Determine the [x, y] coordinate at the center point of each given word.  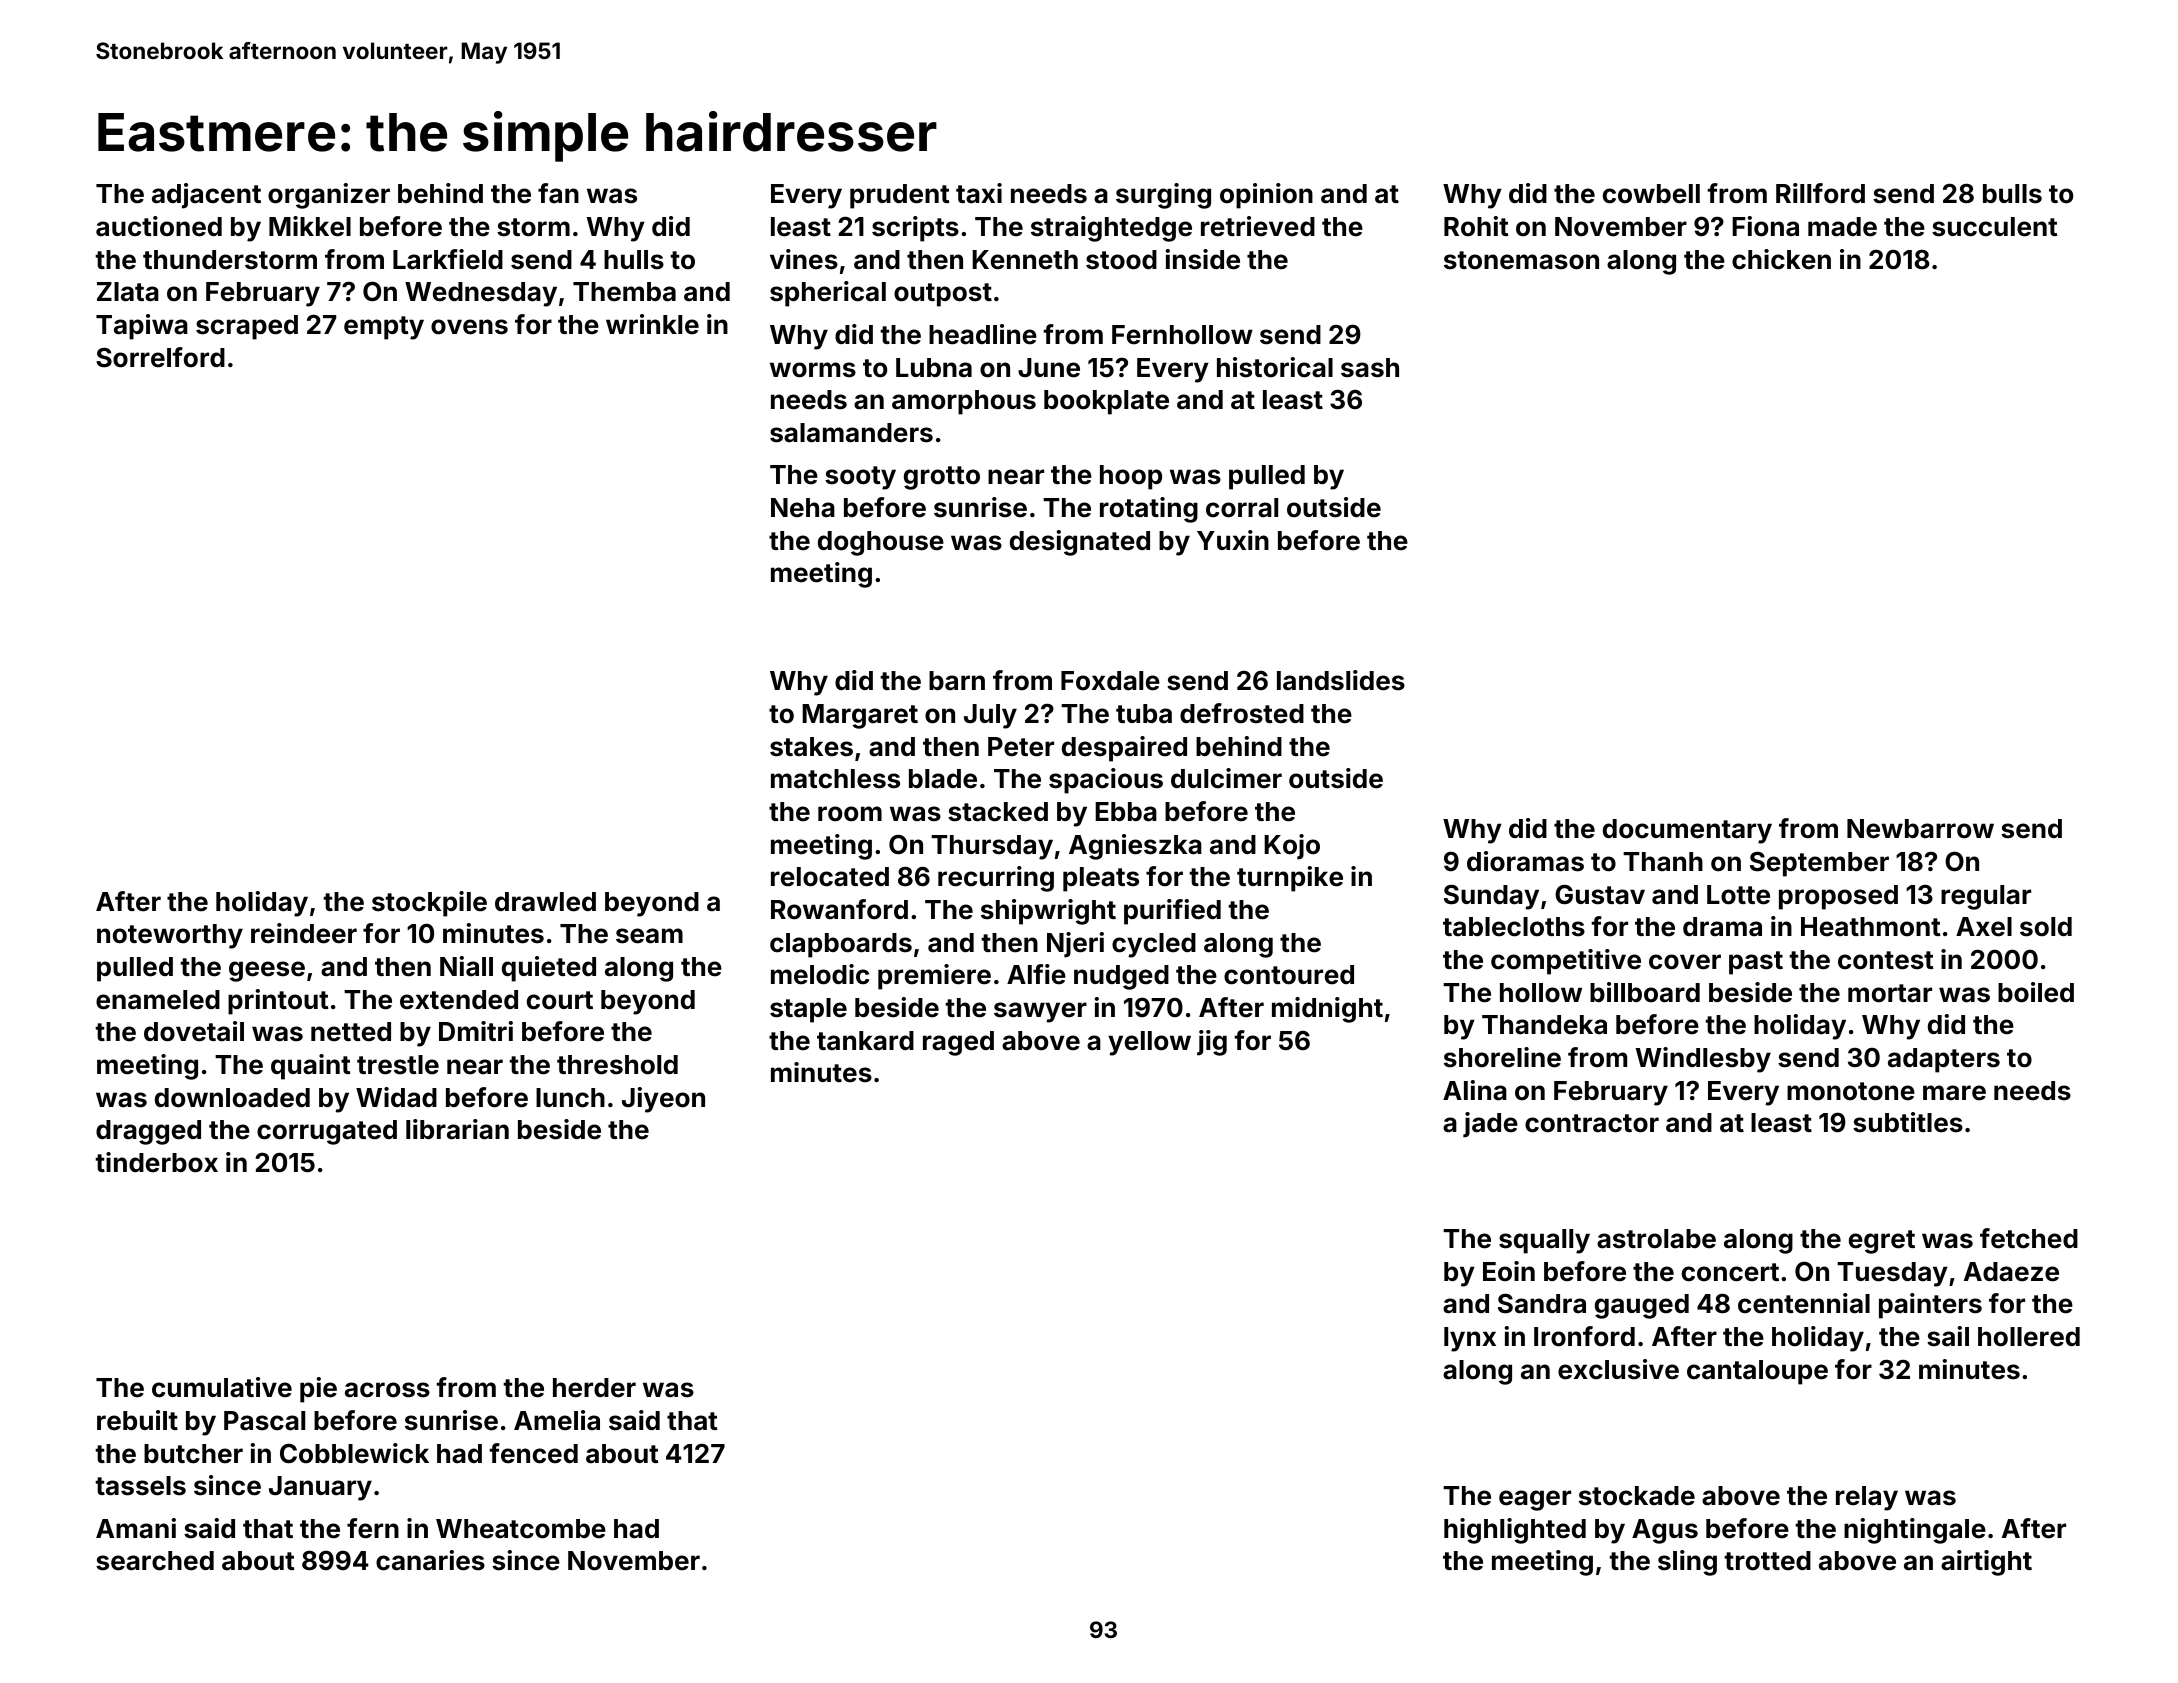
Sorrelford [160, 357]
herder [594, 1388]
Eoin [1509, 1271]
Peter [1021, 747]
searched [155, 1561]
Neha [803, 508]
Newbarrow [1920, 829]
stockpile [429, 904]
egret [1882, 1242]
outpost [943, 295]
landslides [1341, 680]
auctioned [159, 226]
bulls [2012, 194]
